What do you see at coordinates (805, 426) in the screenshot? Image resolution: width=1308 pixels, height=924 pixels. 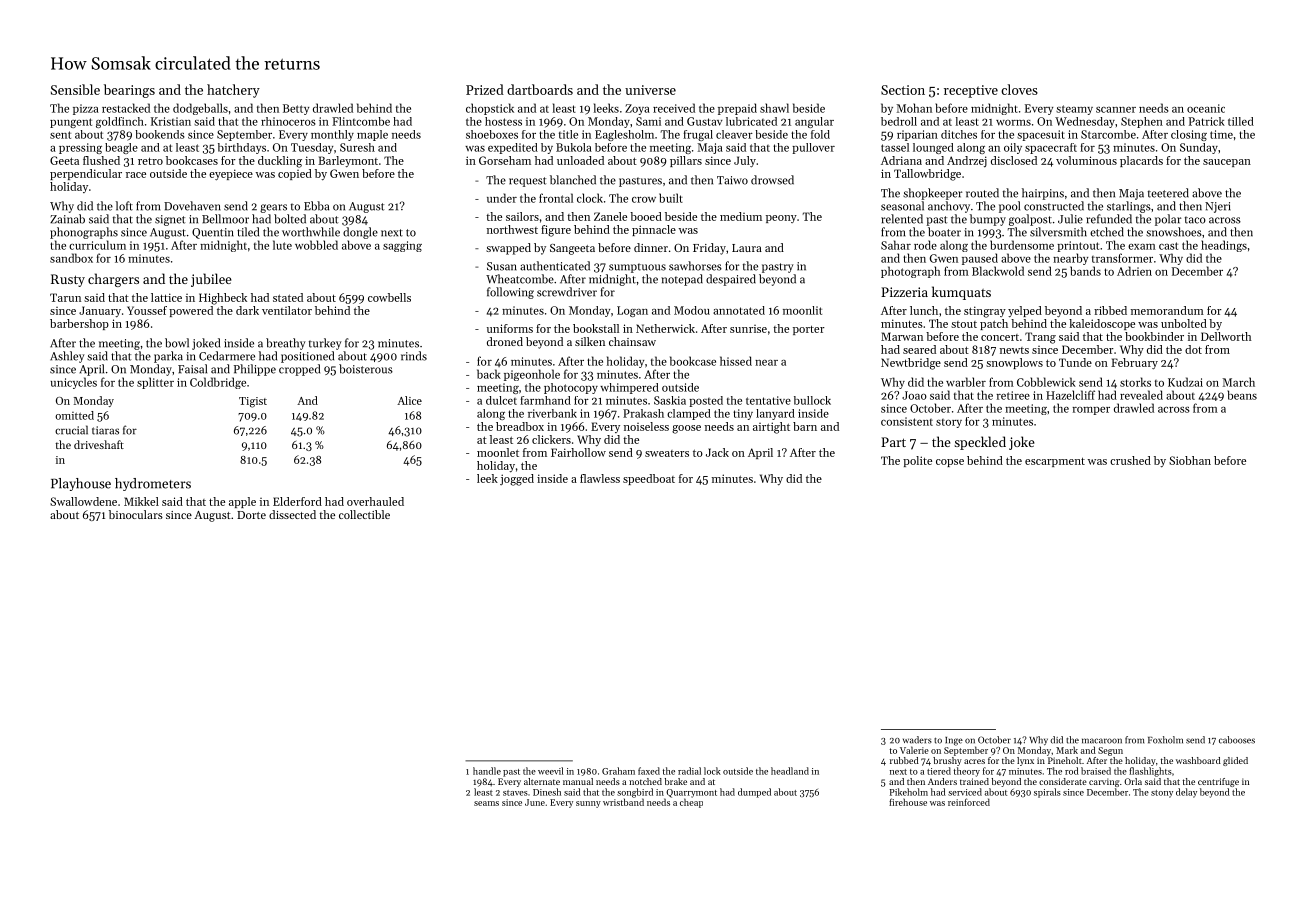 I see `barn` at bounding box center [805, 426].
